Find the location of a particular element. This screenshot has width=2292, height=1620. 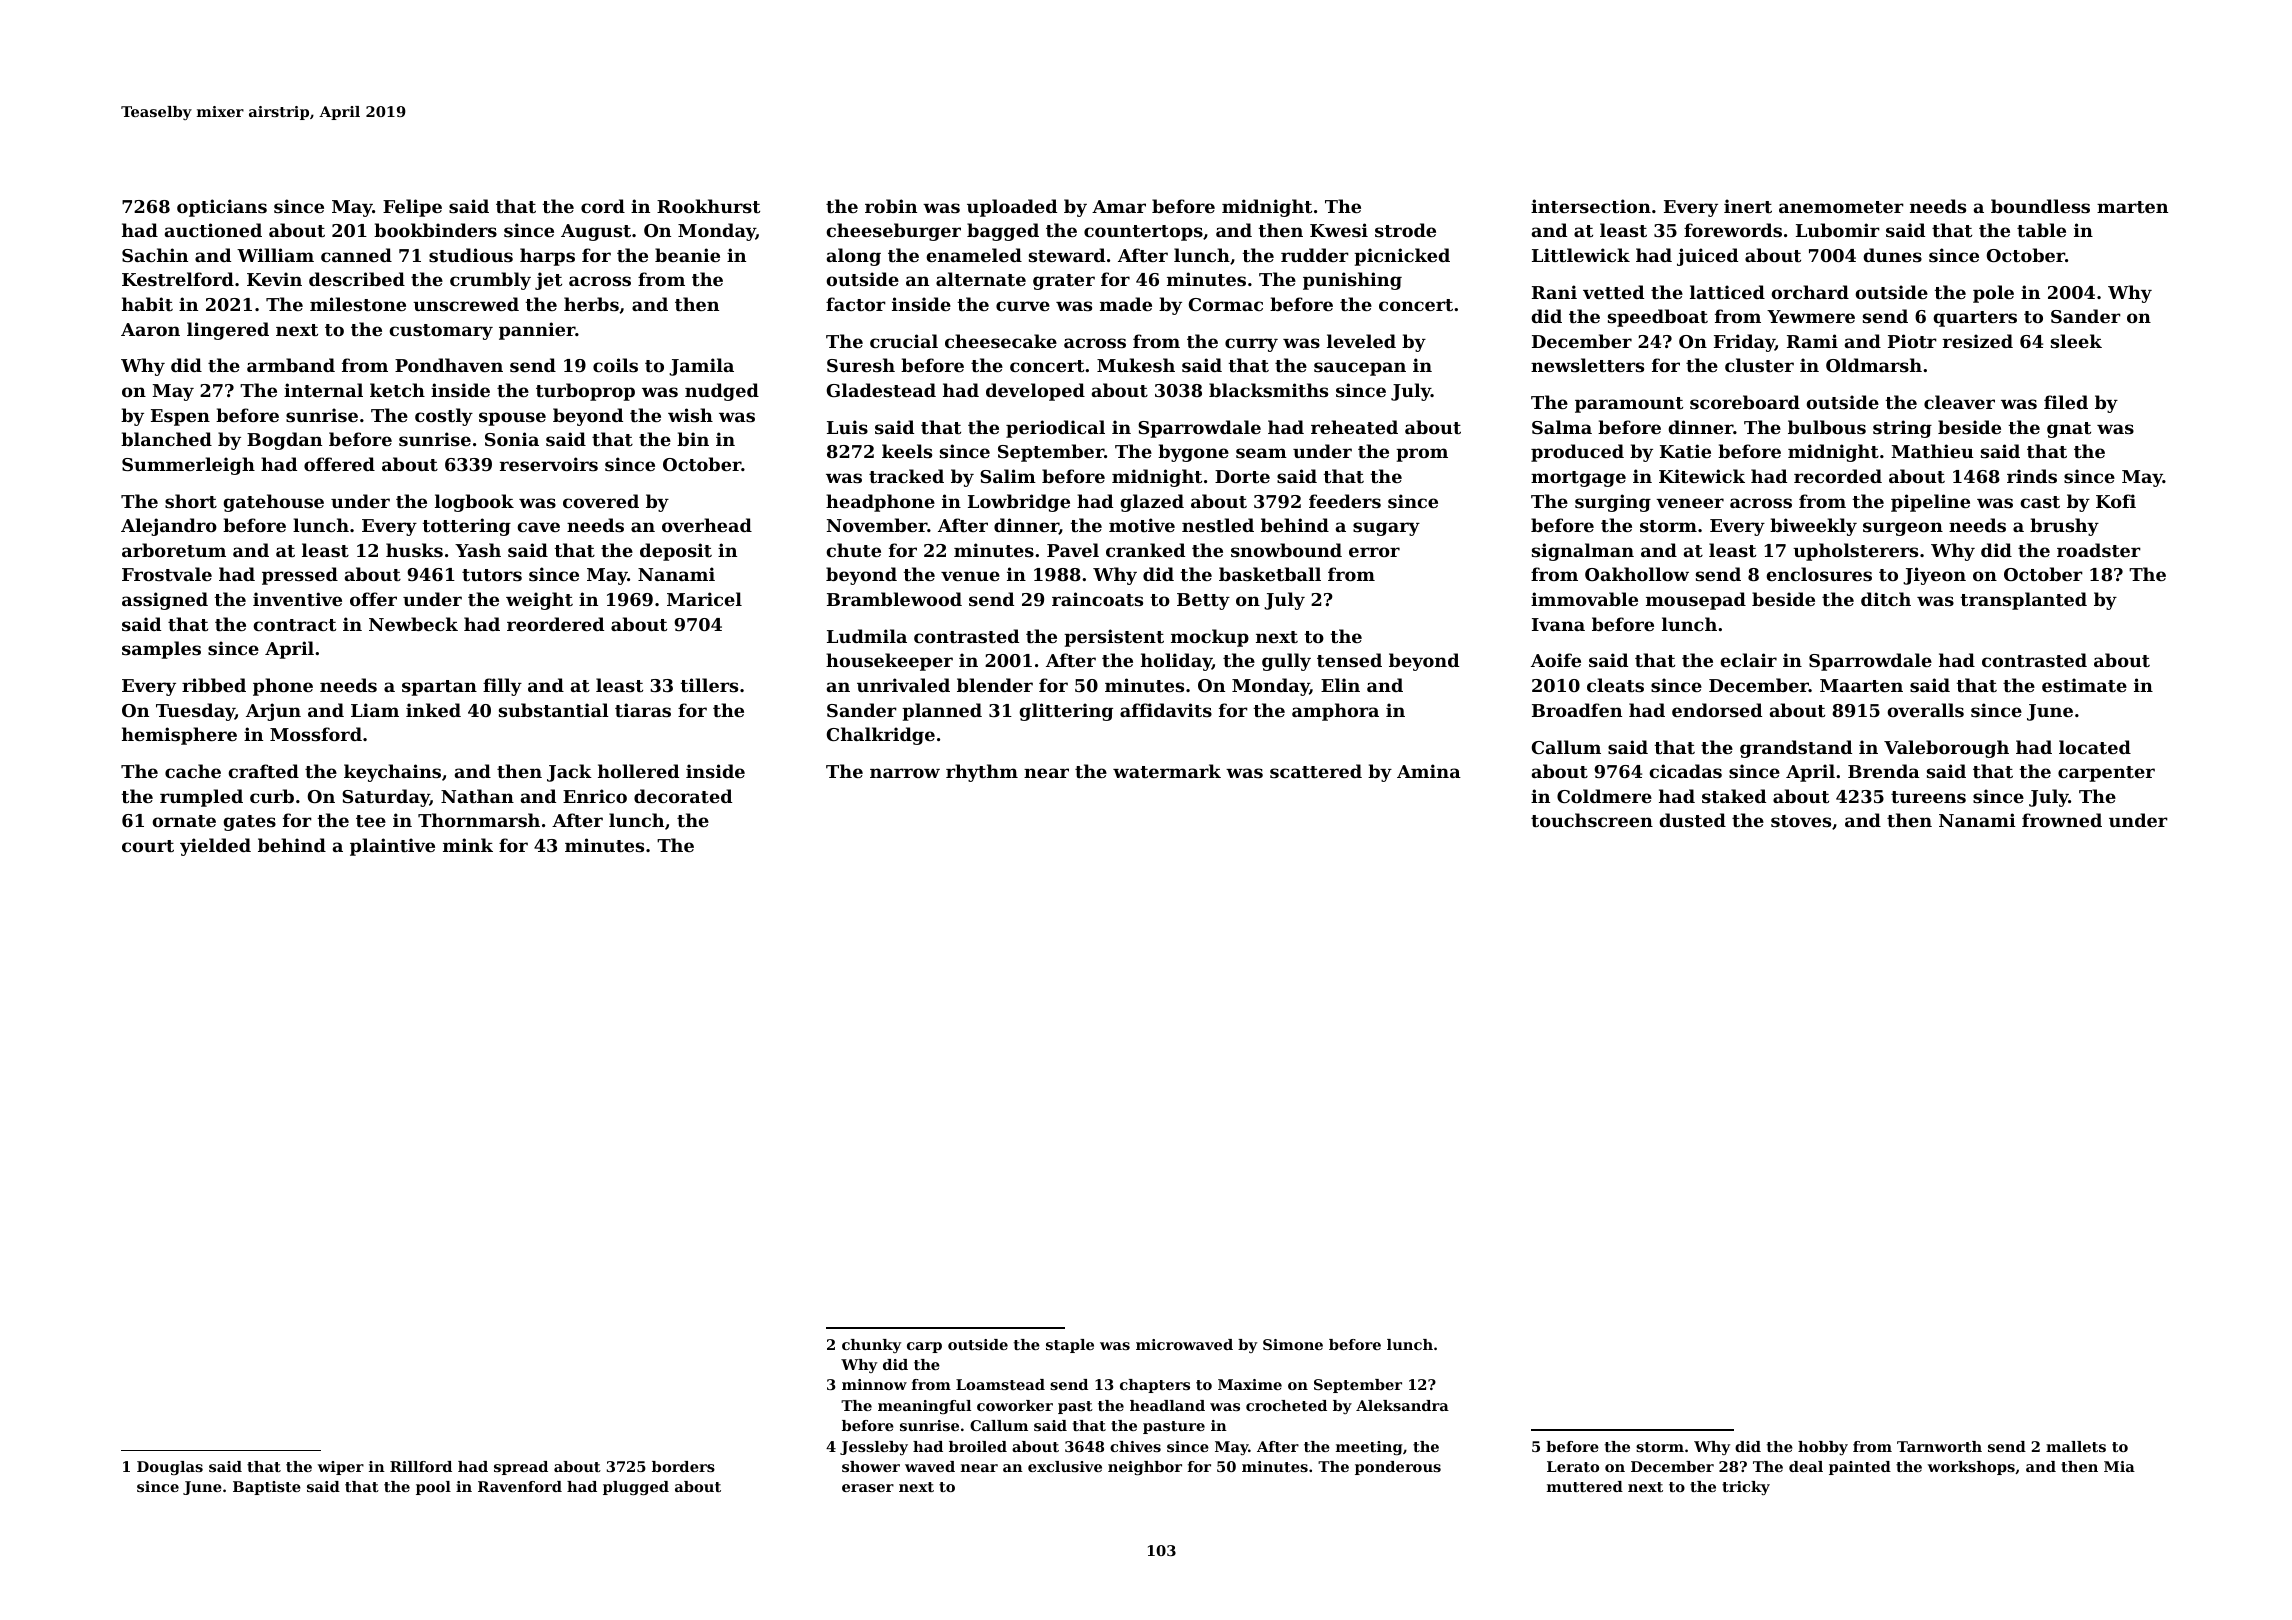

plugged is located at coordinates (636, 1488).
